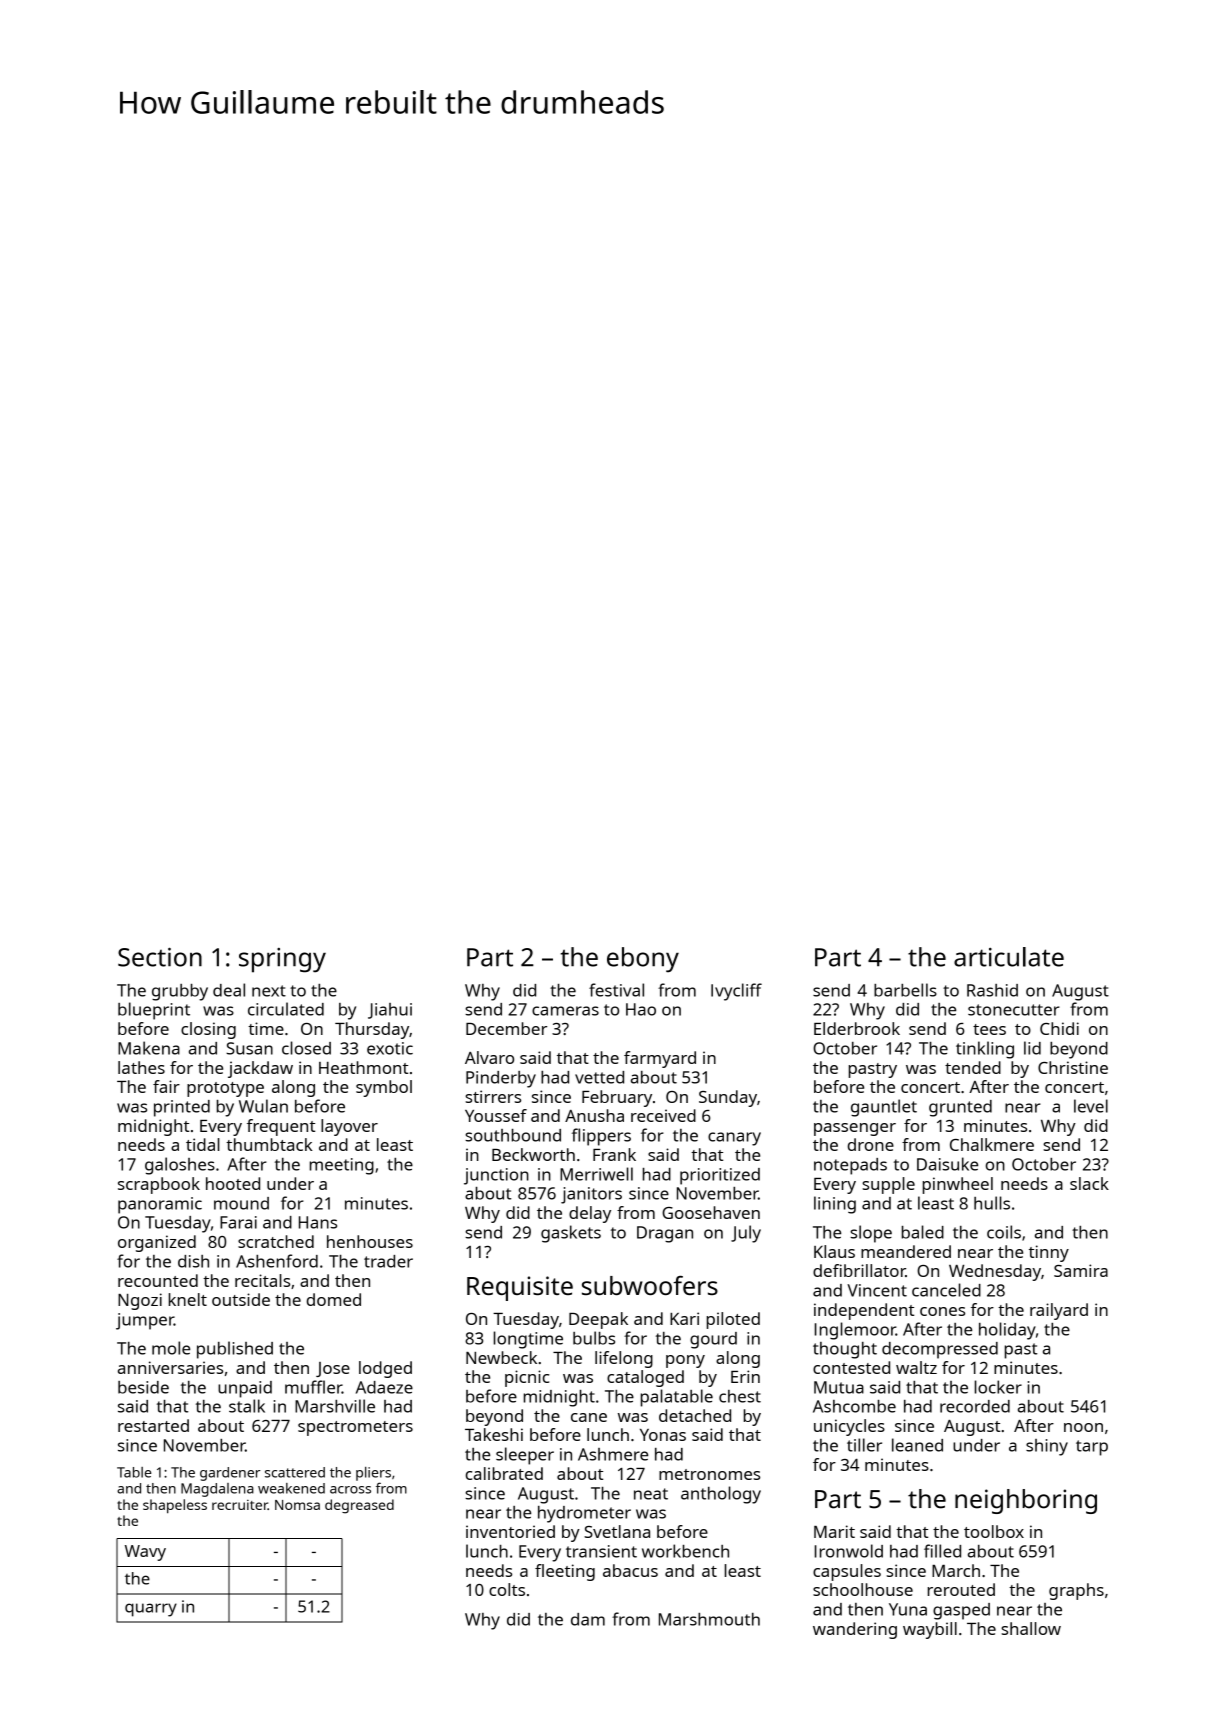  I want to click on waybill, so click(930, 1630).
